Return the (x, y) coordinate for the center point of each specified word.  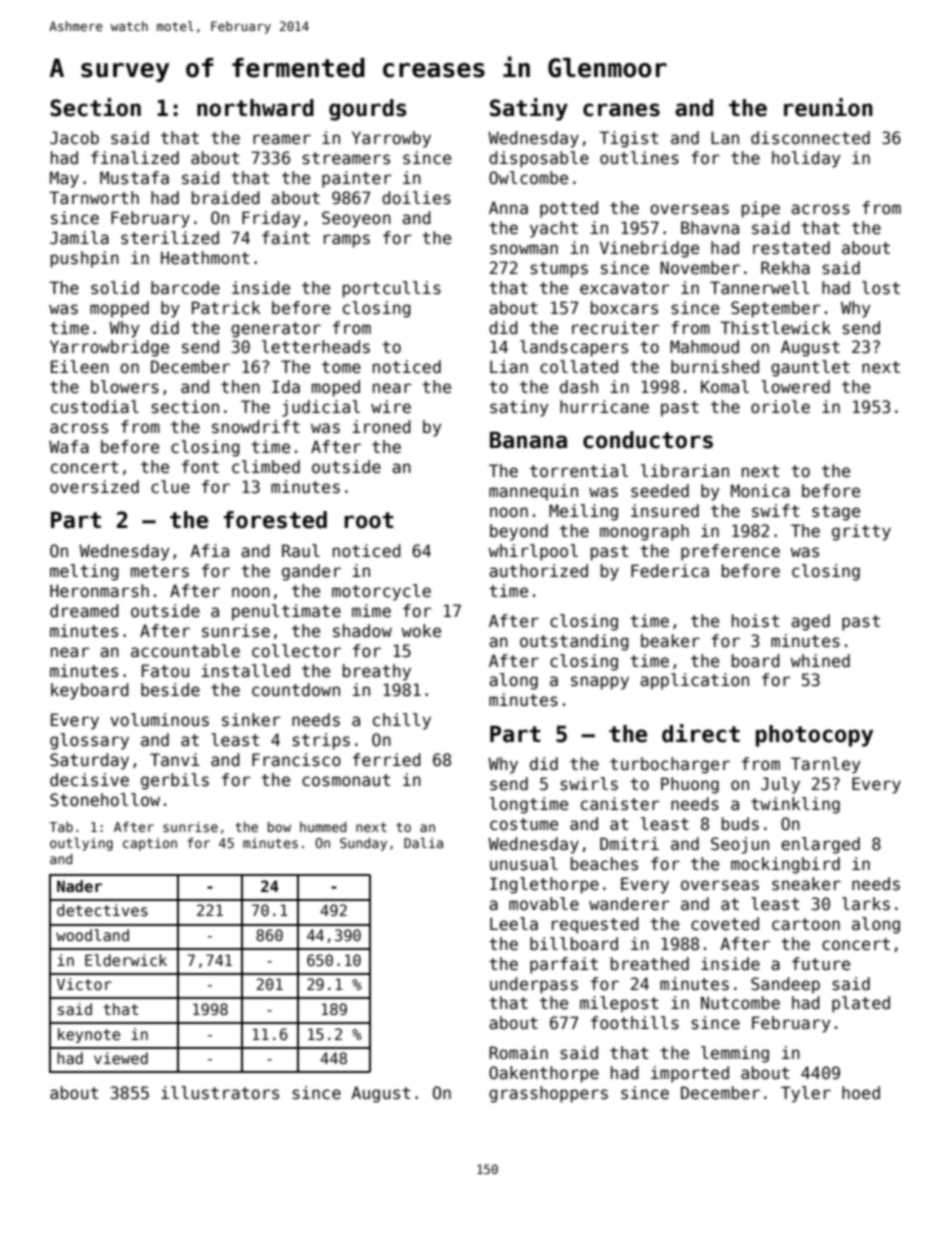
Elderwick (126, 960)
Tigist (628, 139)
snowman (524, 249)
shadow (362, 631)
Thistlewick (775, 328)
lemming (735, 1054)
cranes (621, 110)
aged (810, 622)
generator (276, 330)
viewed (121, 1058)
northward (255, 108)
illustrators (220, 1093)
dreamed (84, 611)
